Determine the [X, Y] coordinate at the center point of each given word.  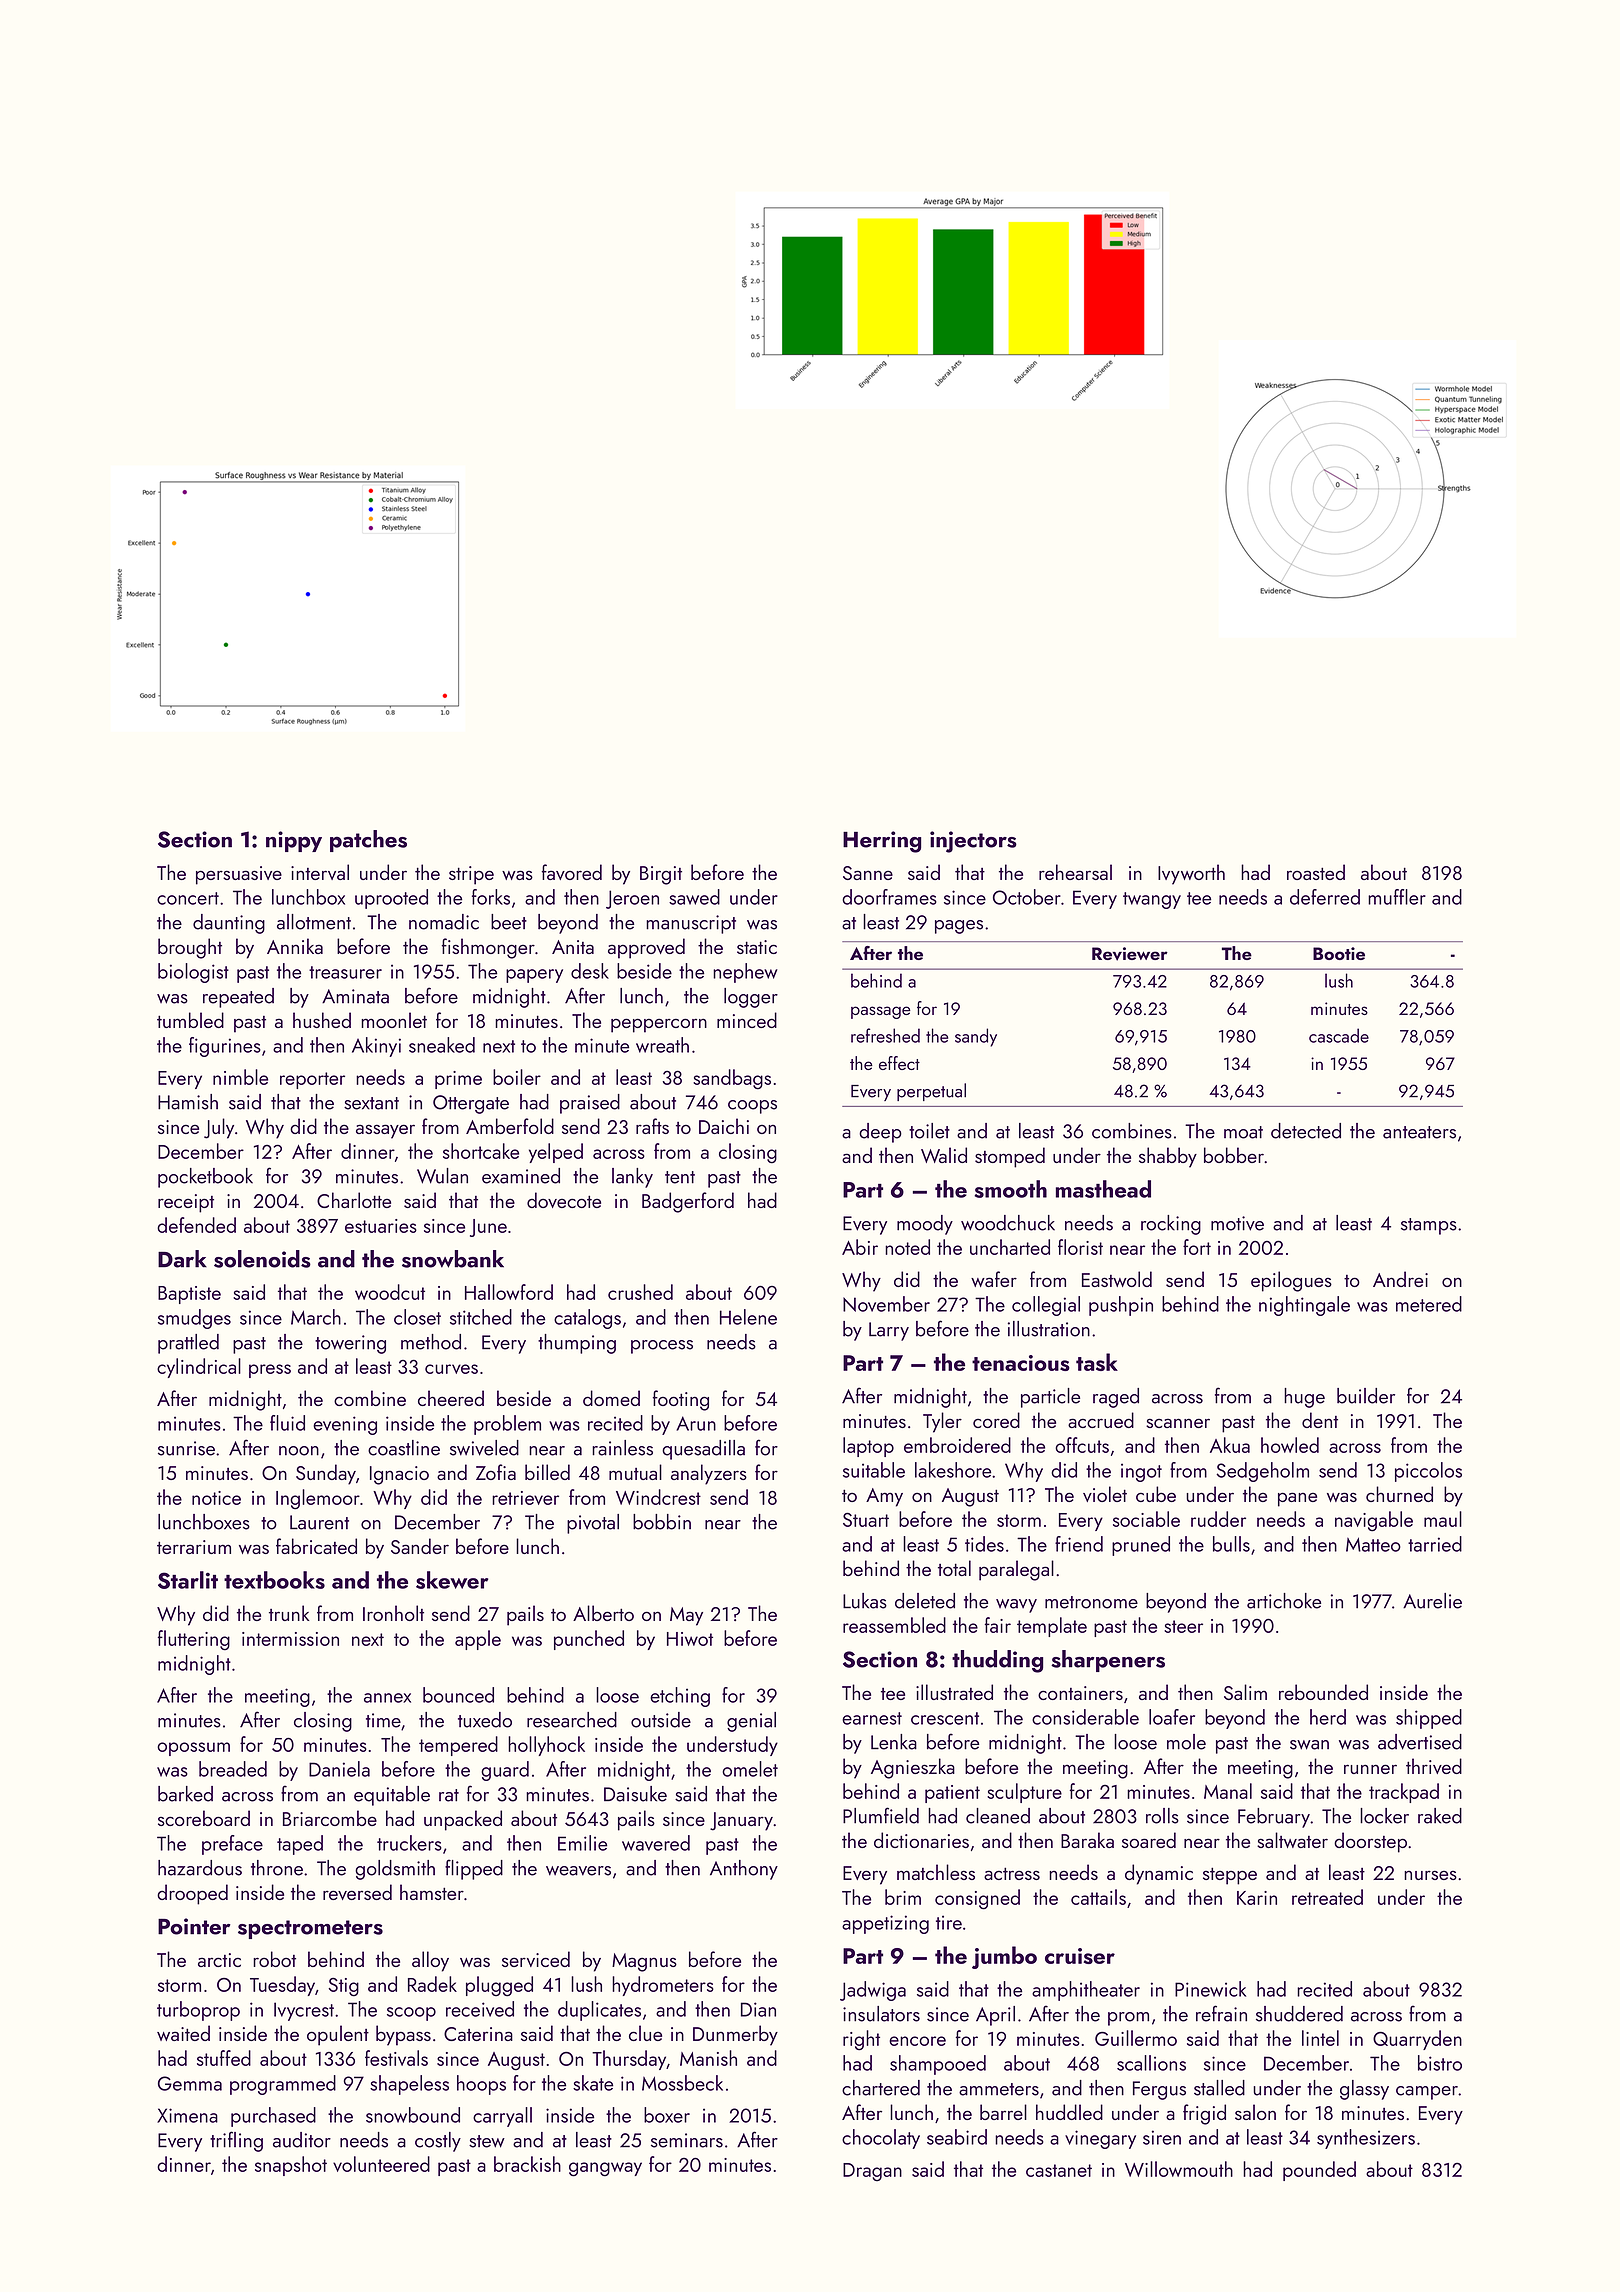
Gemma [190, 2083]
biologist [193, 973]
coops [752, 1107]
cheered [451, 1398]
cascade [1339, 1035]
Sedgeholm [1262, 1472]
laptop [868, 1447]
